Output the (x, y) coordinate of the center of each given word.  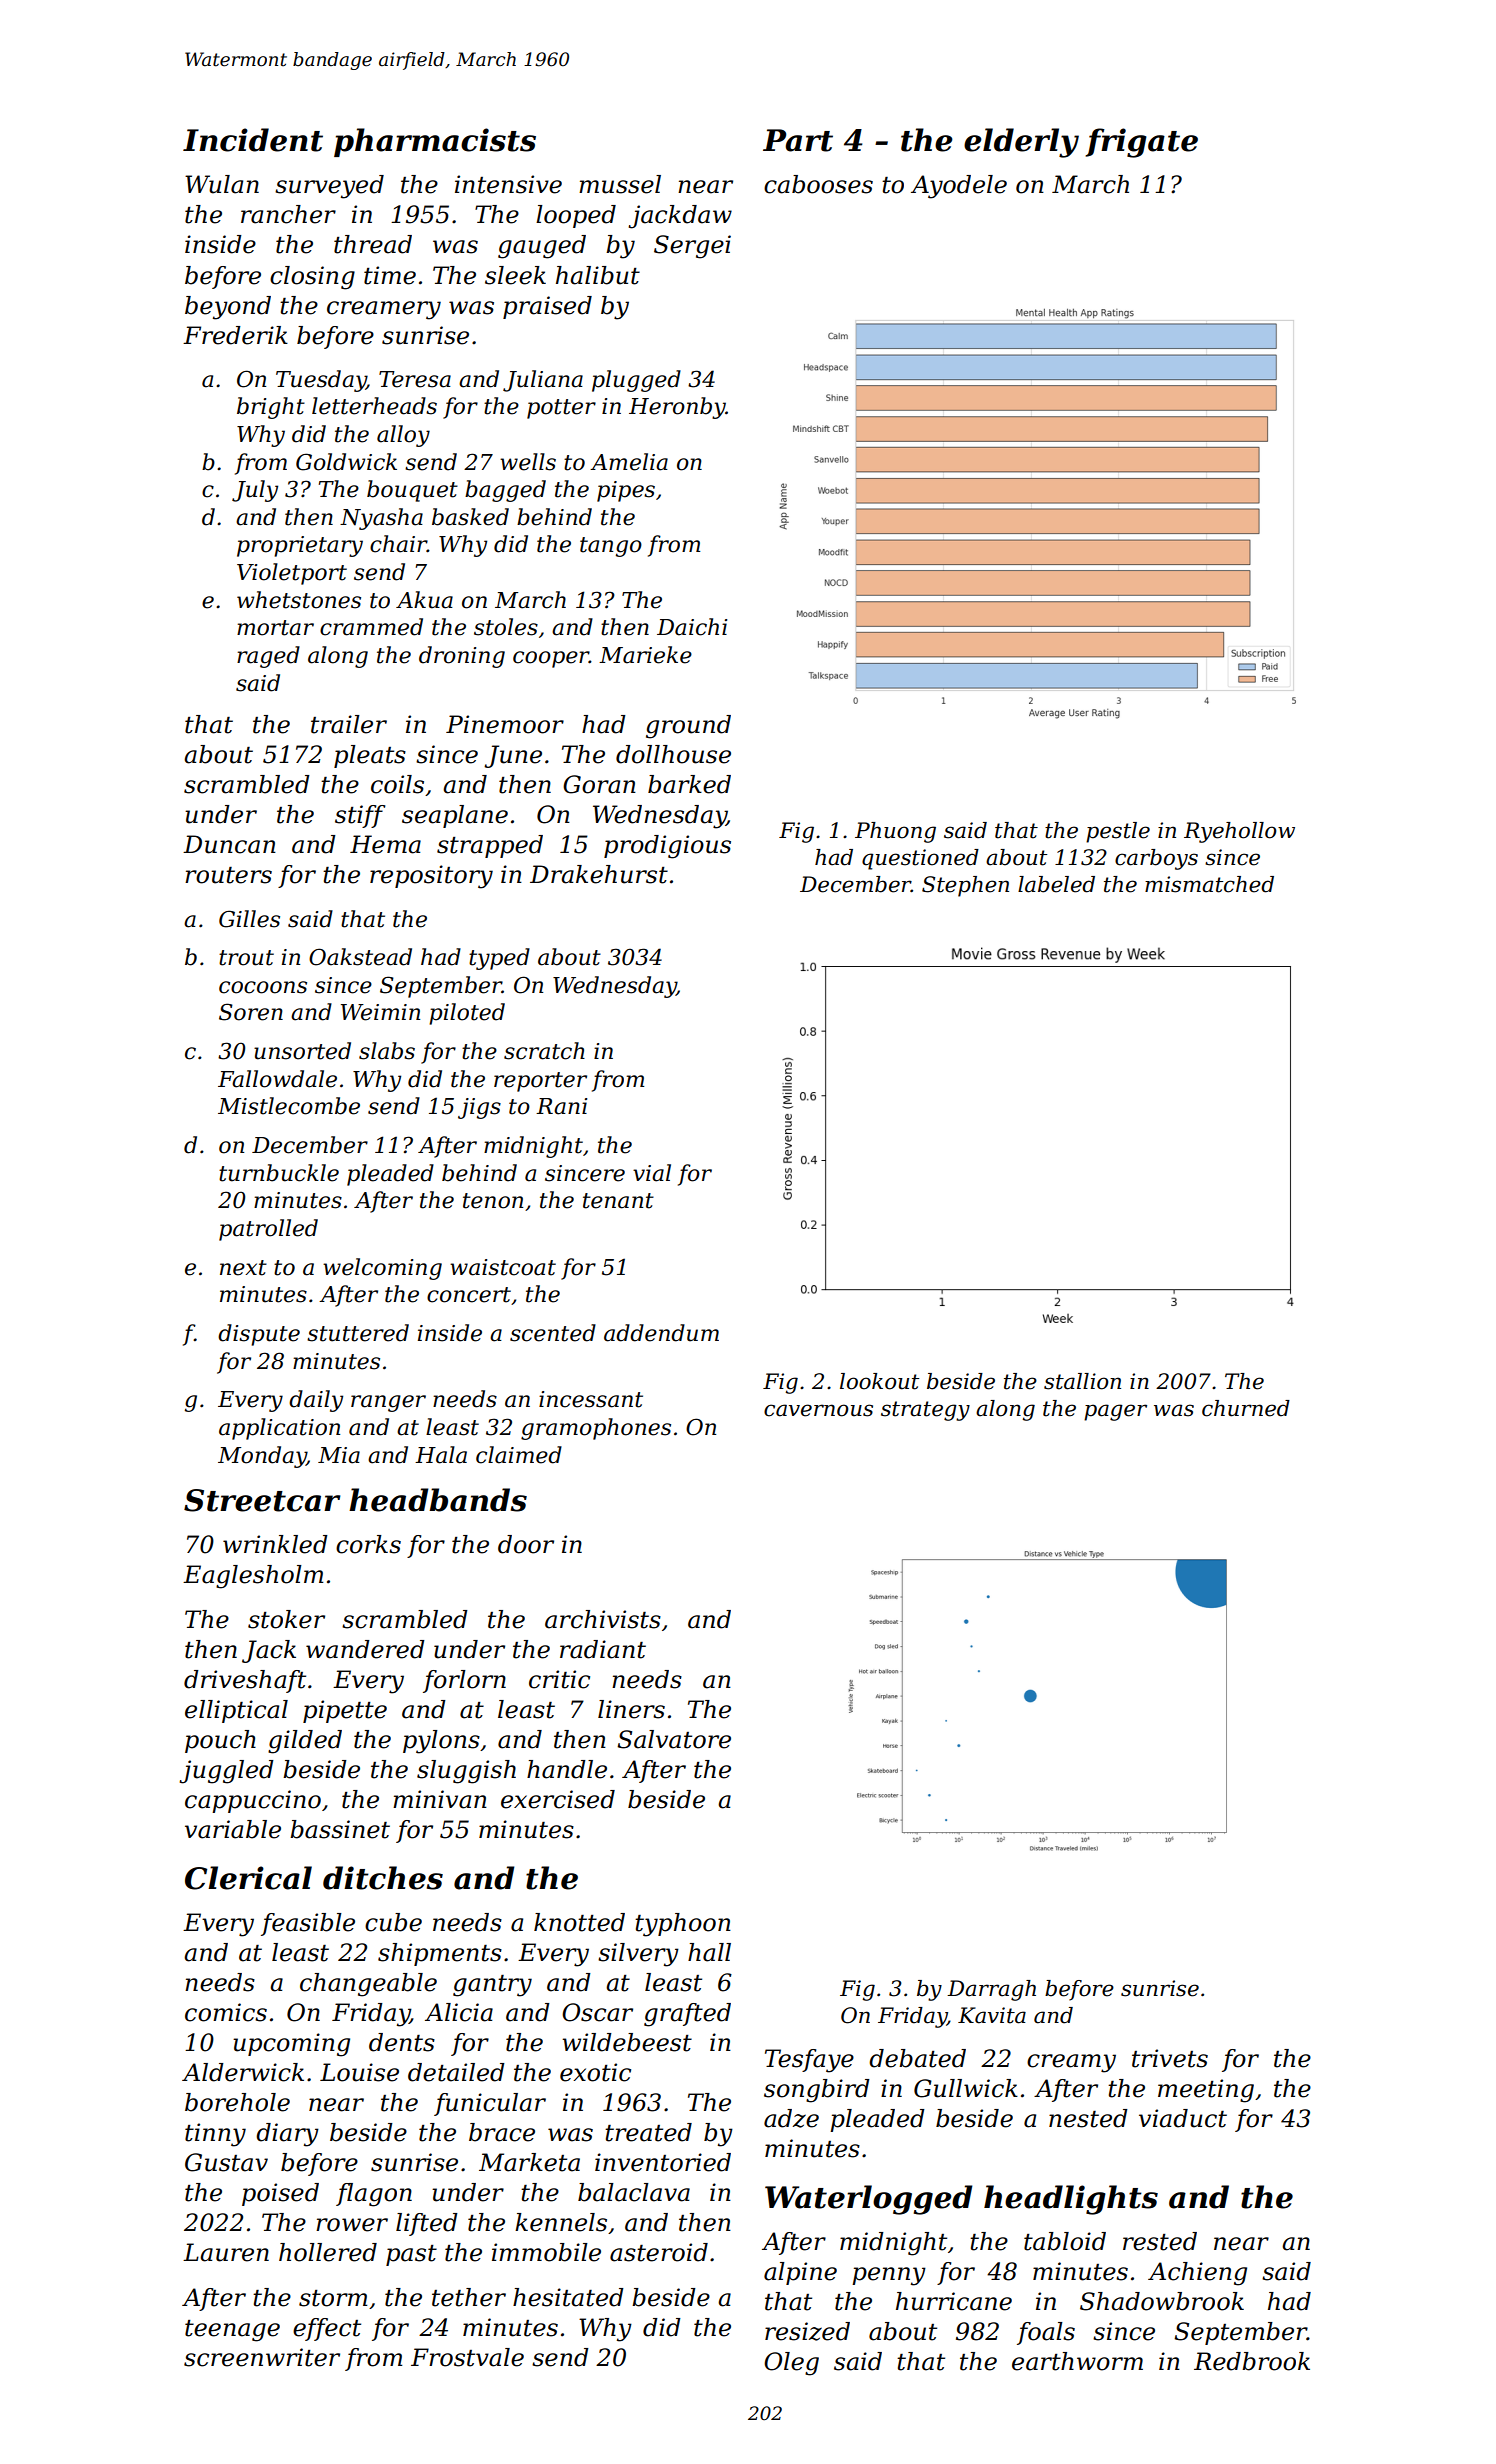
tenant (618, 1201)
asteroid (659, 2252)
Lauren (226, 2252)
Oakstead (360, 957)
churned (1246, 1408)
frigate (1141, 143)
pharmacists (435, 142)
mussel (620, 184)
